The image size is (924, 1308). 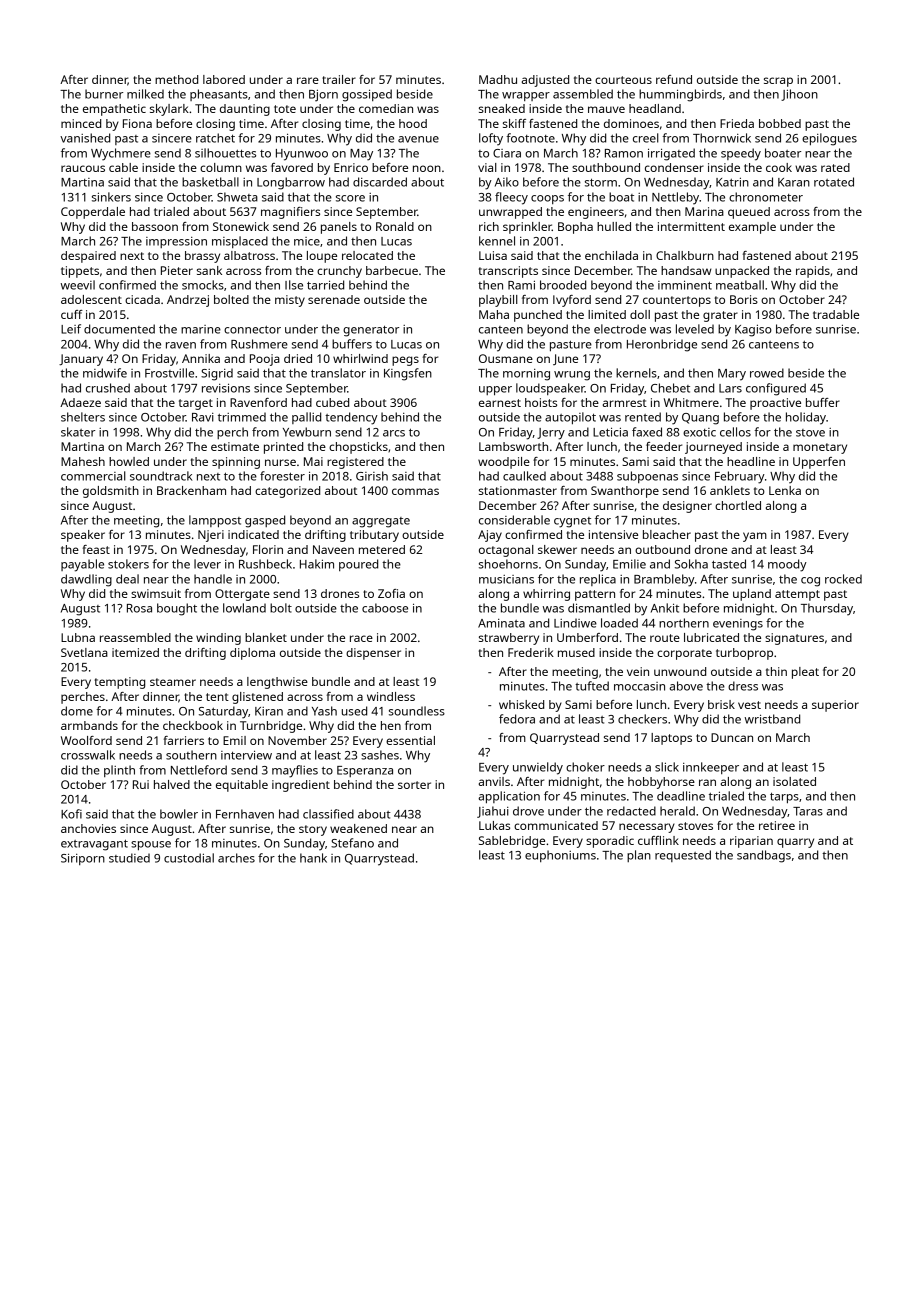 What do you see at coordinates (161, 476) in the screenshot?
I see `soundtrack` at bounding box center [161, 476].
